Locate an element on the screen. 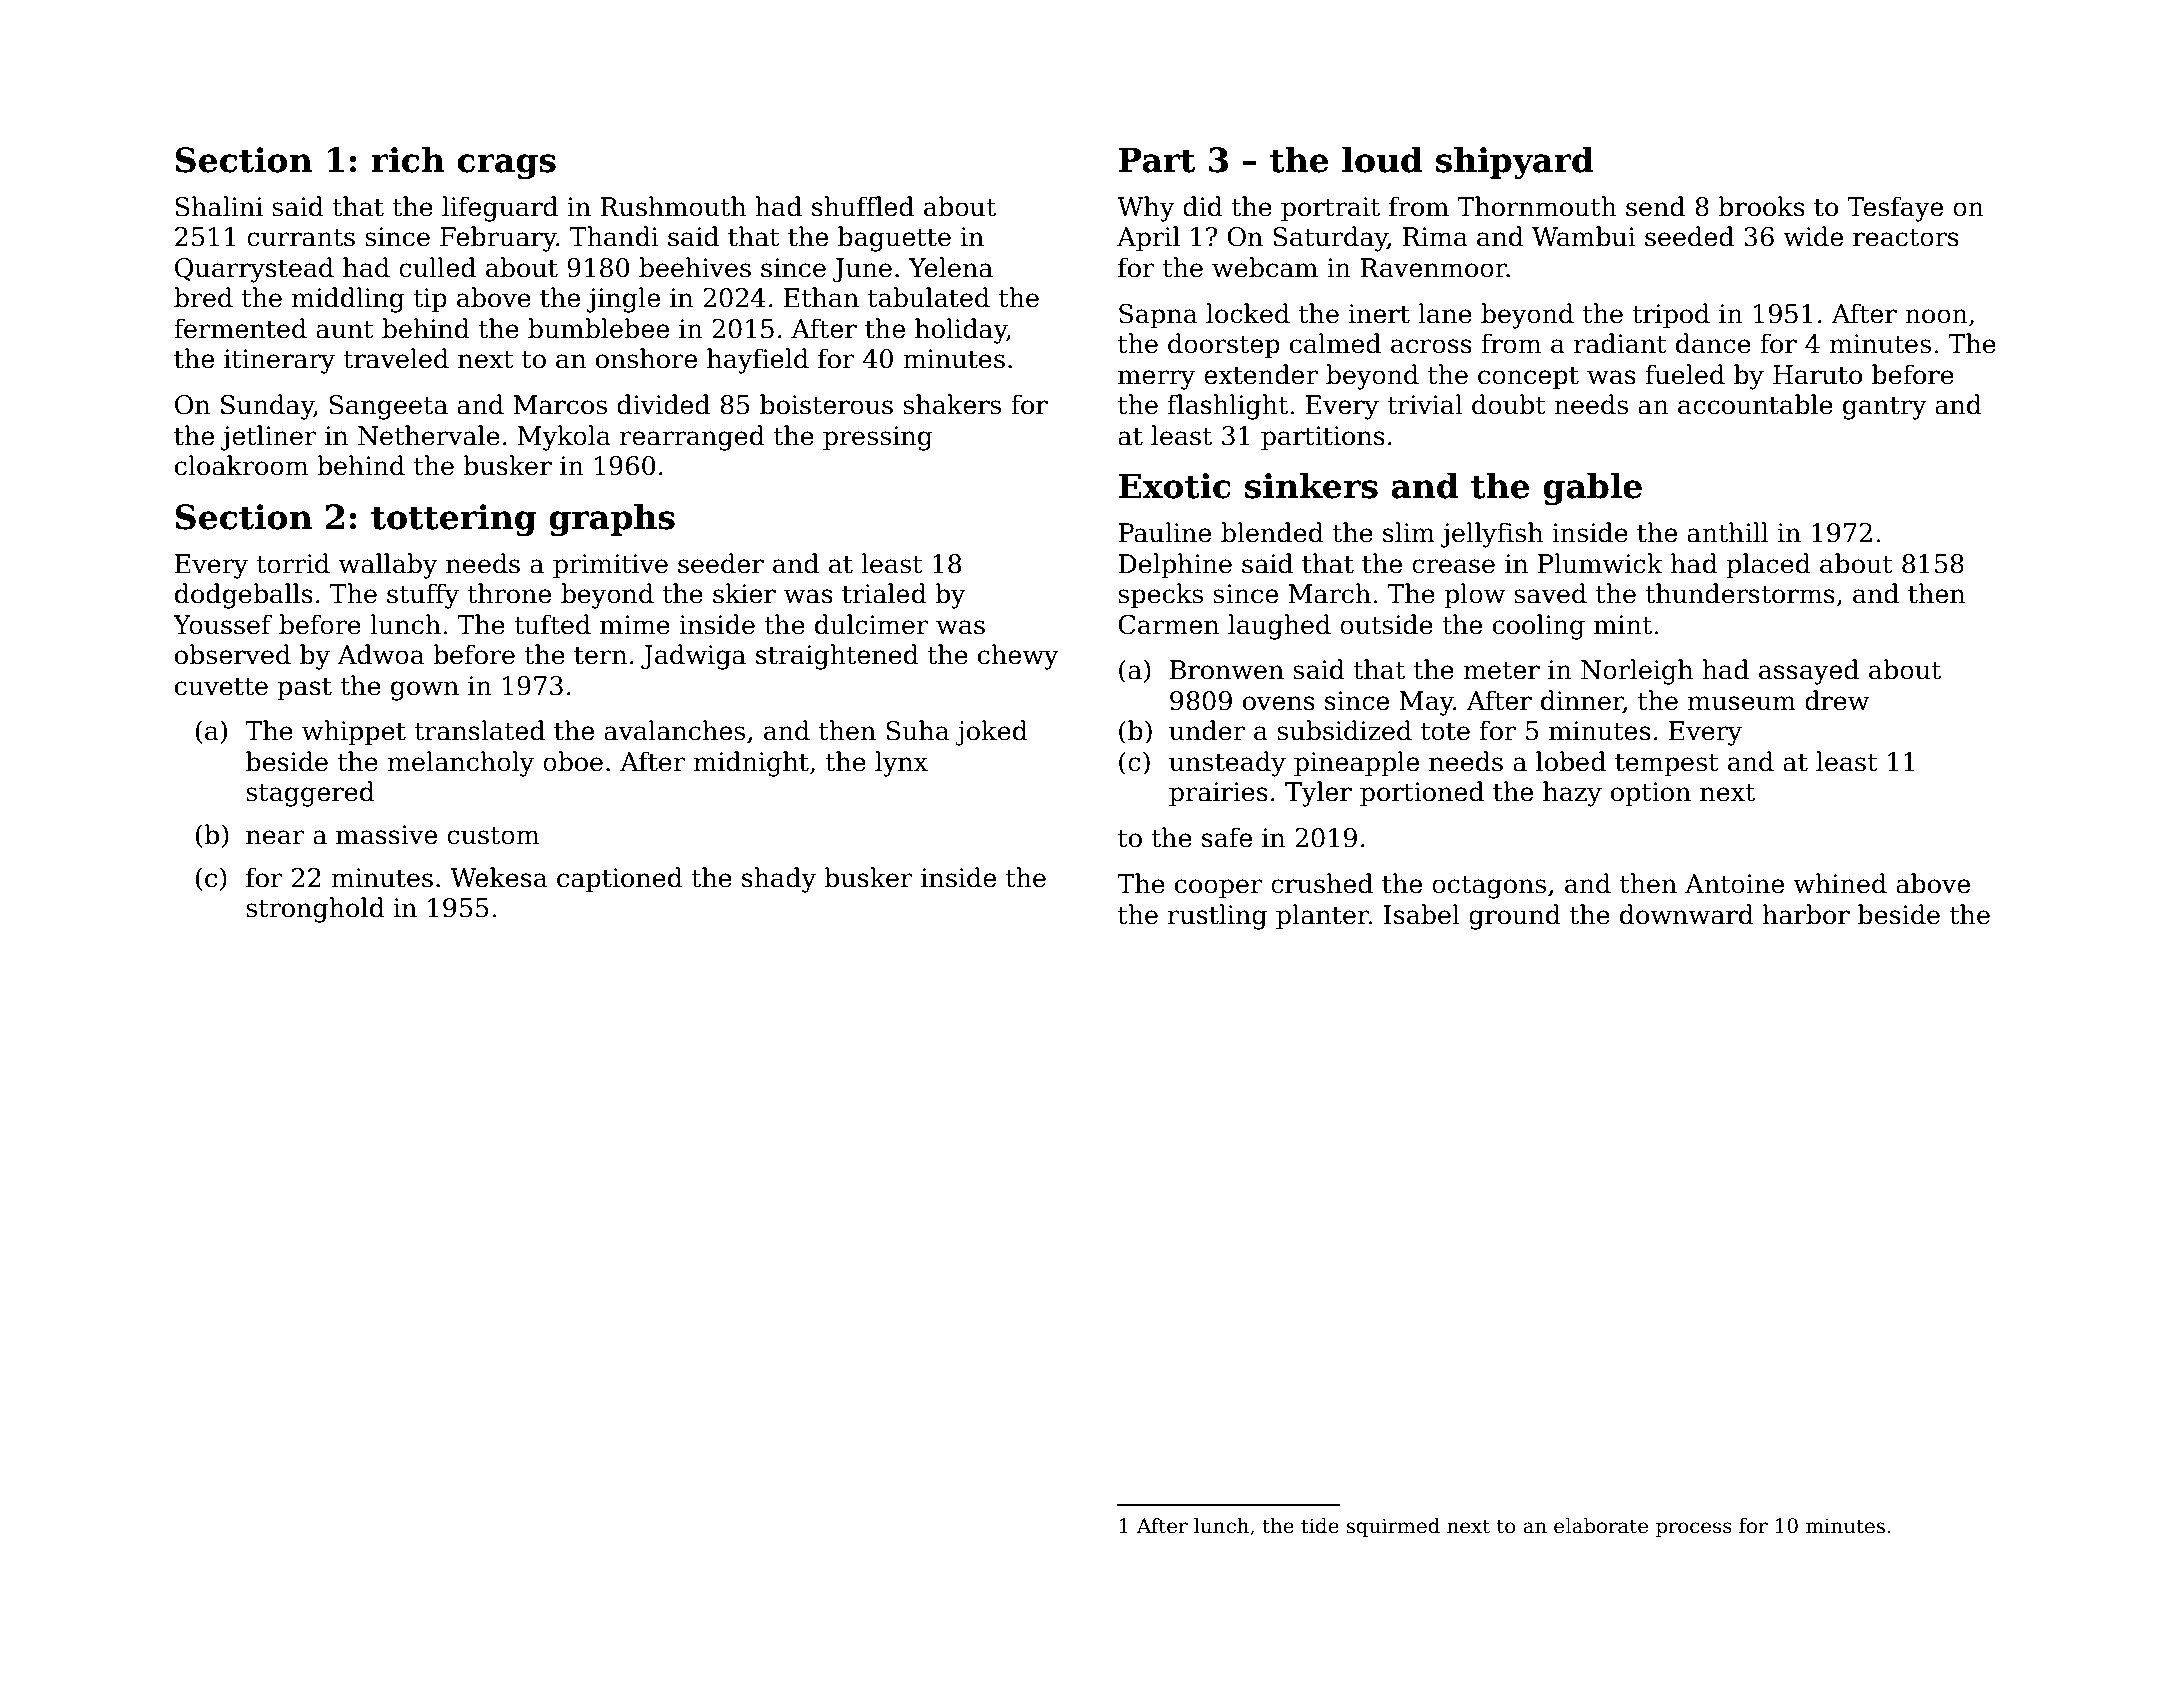  loud is located at coordinates (1382, 159).
